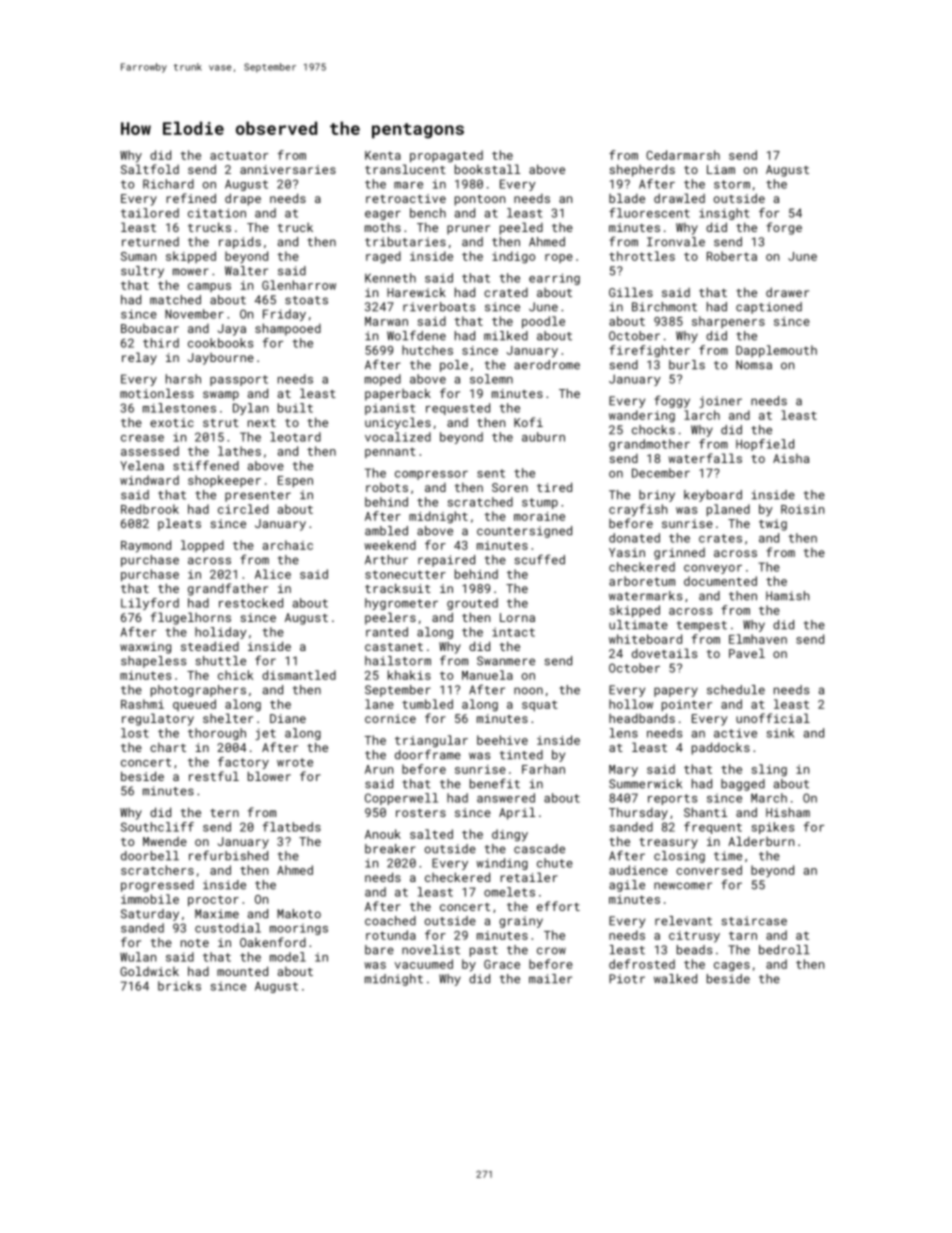 The width and height of the page is (952, 1233). I want to click on sharpeners, so click(728, 322).
